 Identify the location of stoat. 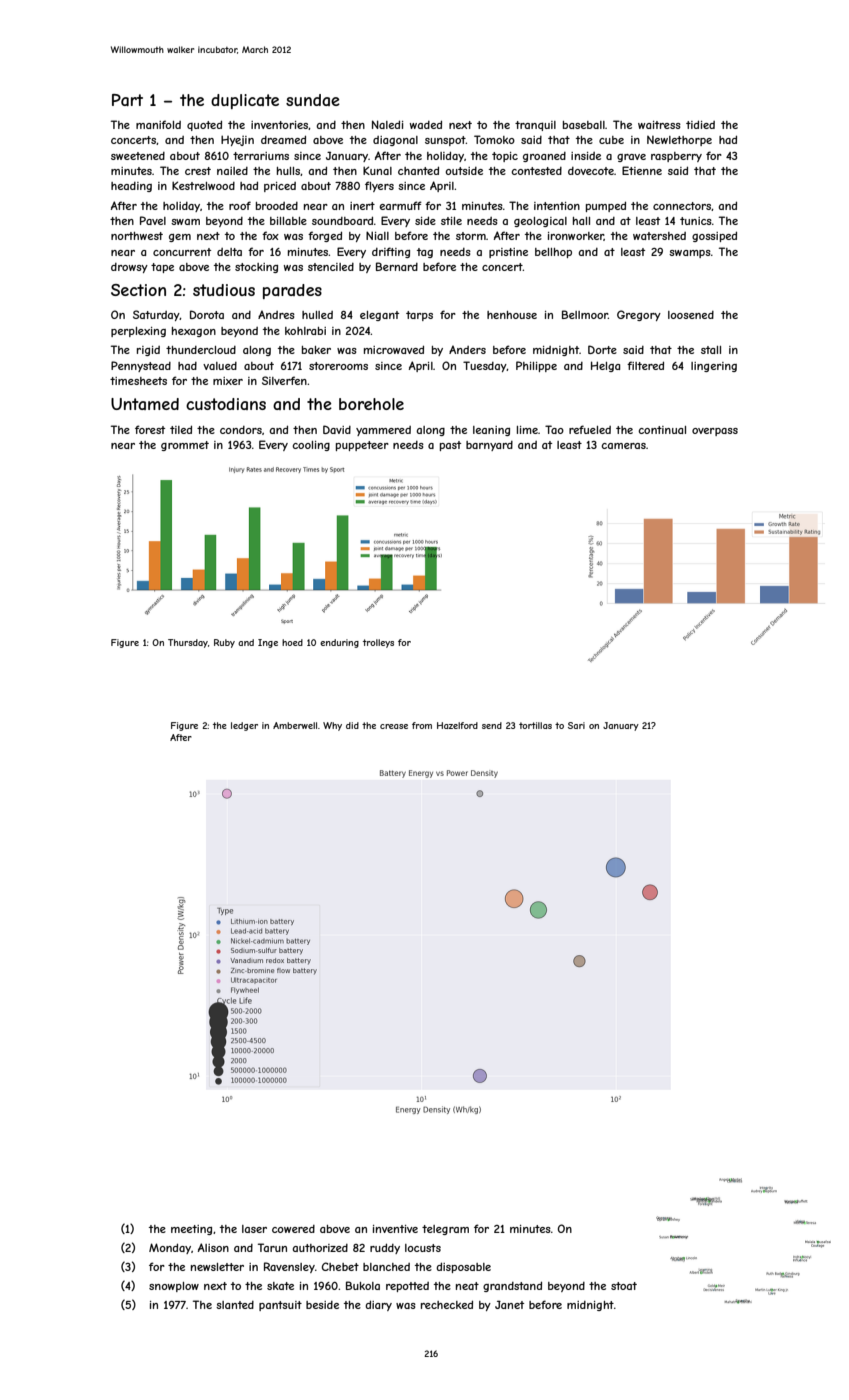
(624, 1286).
